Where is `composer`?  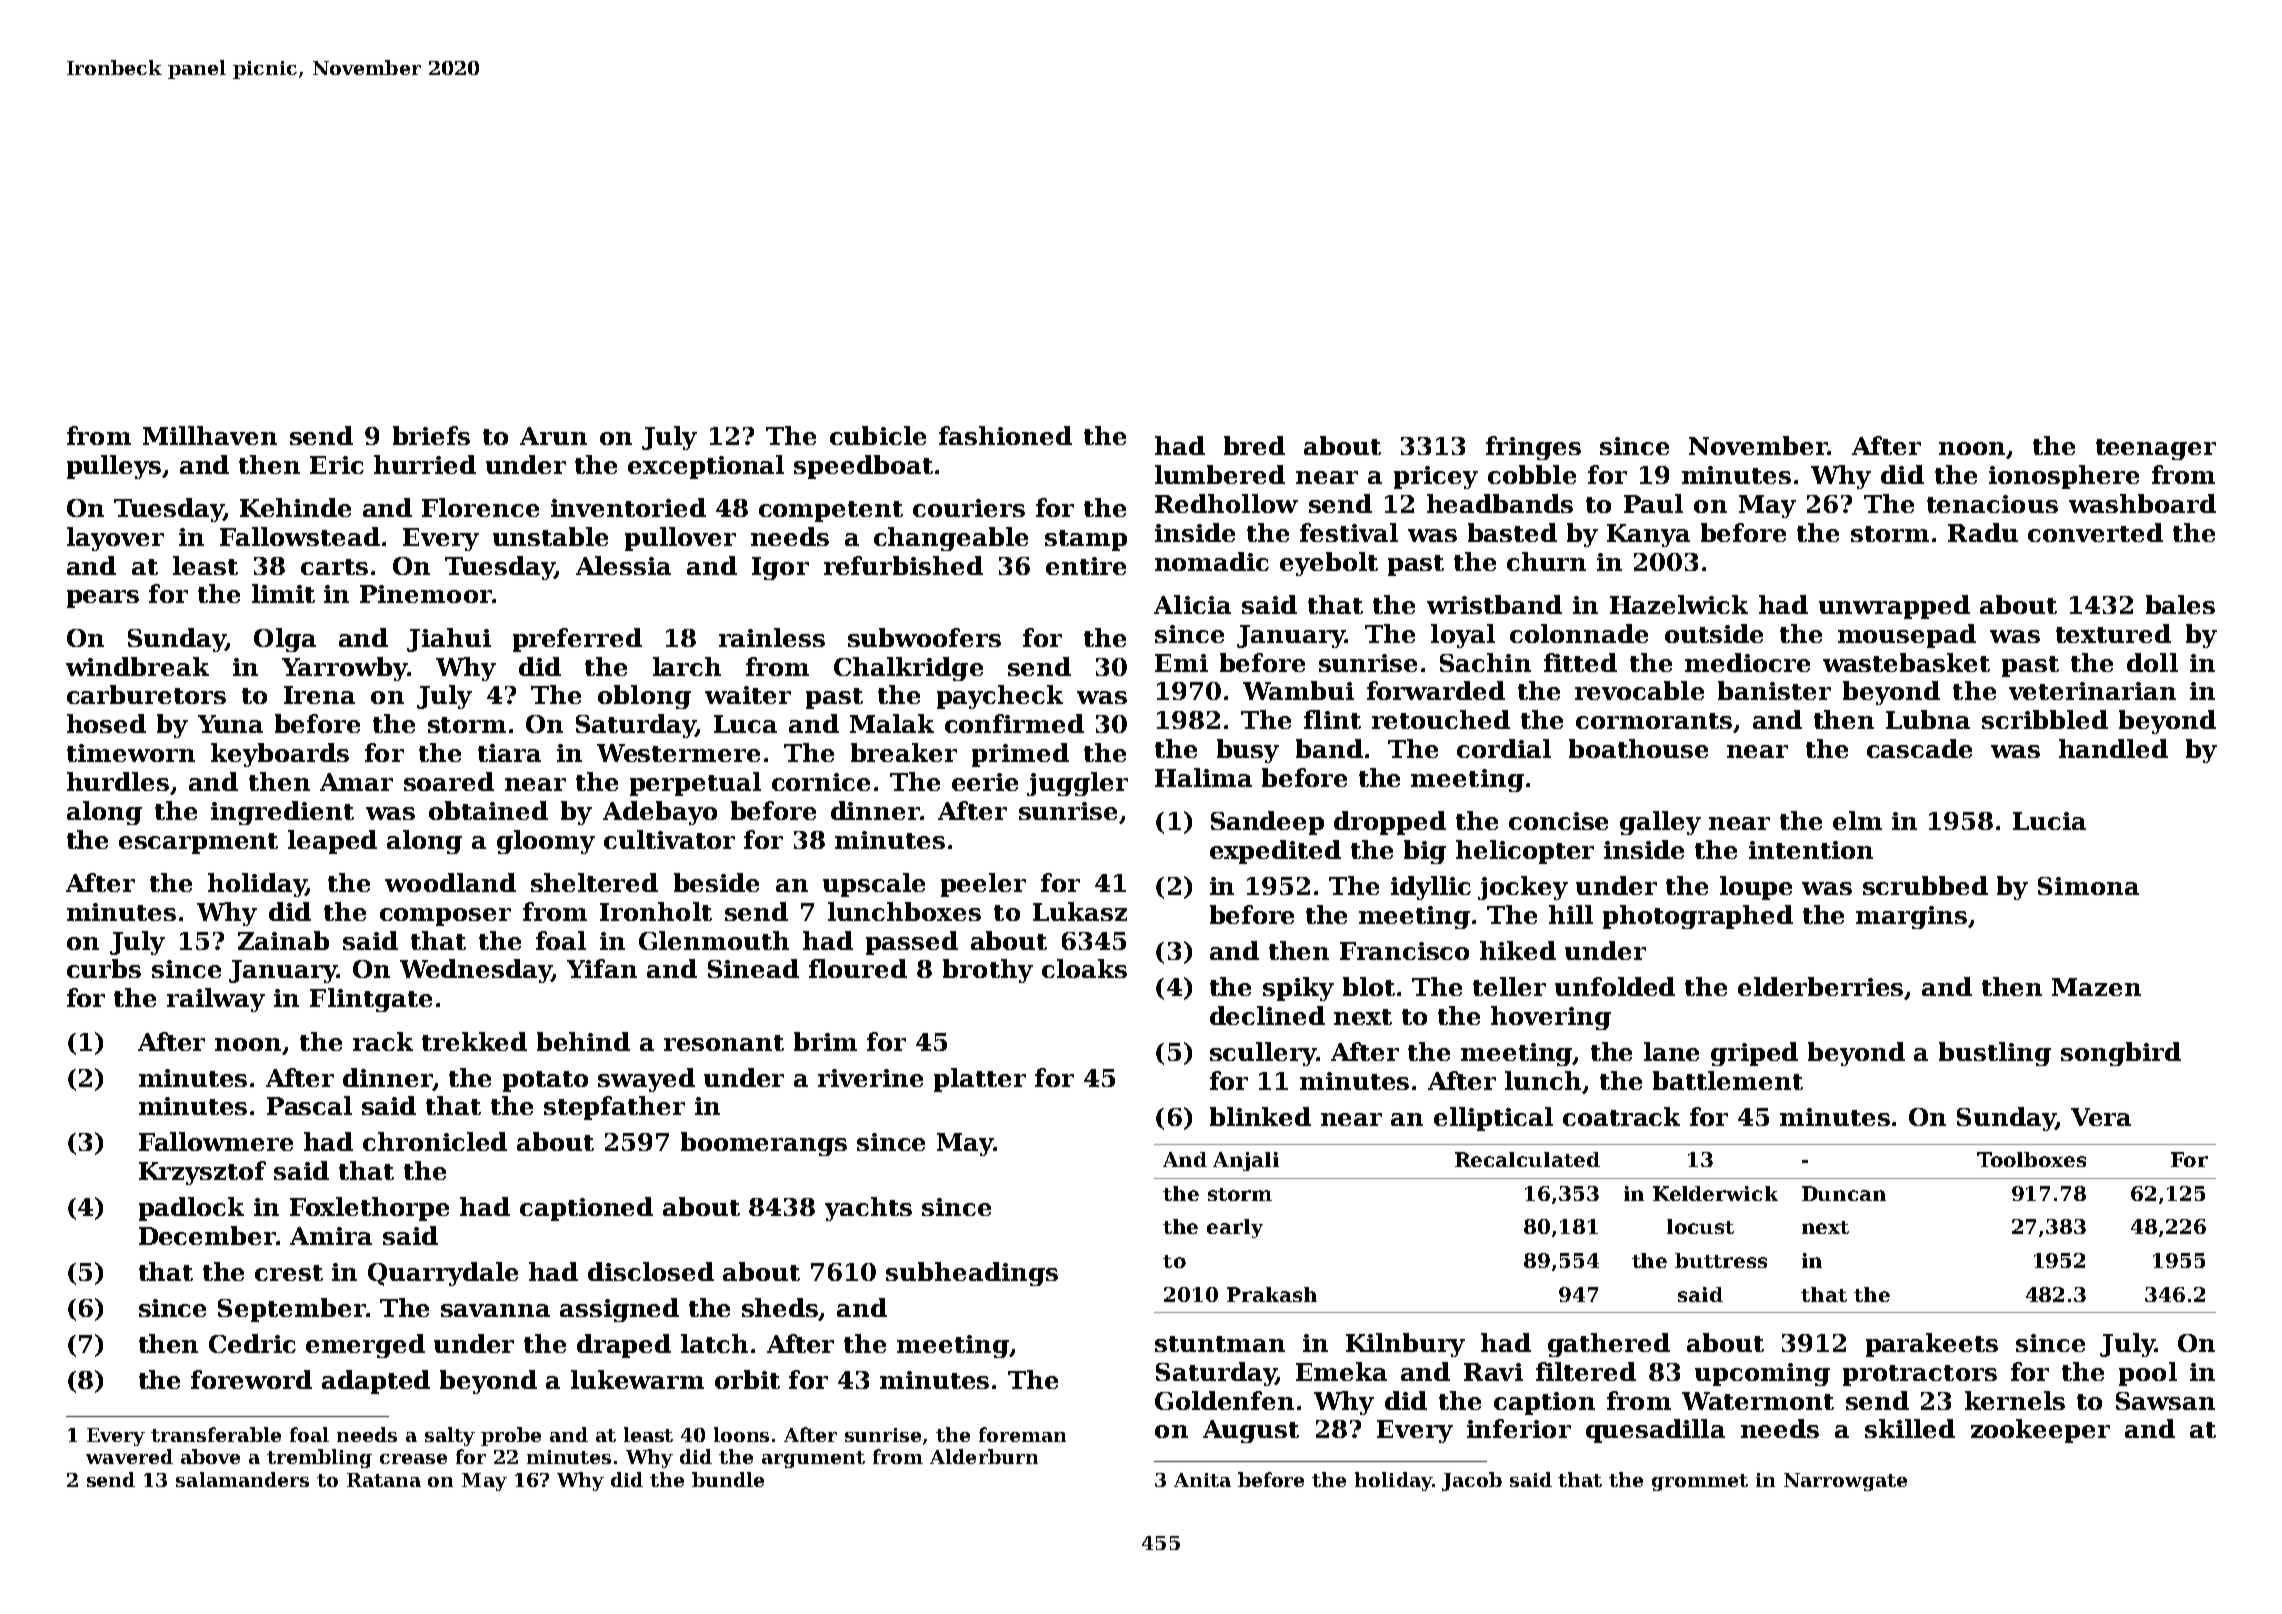
composer is located at coordinates (445, 917).
